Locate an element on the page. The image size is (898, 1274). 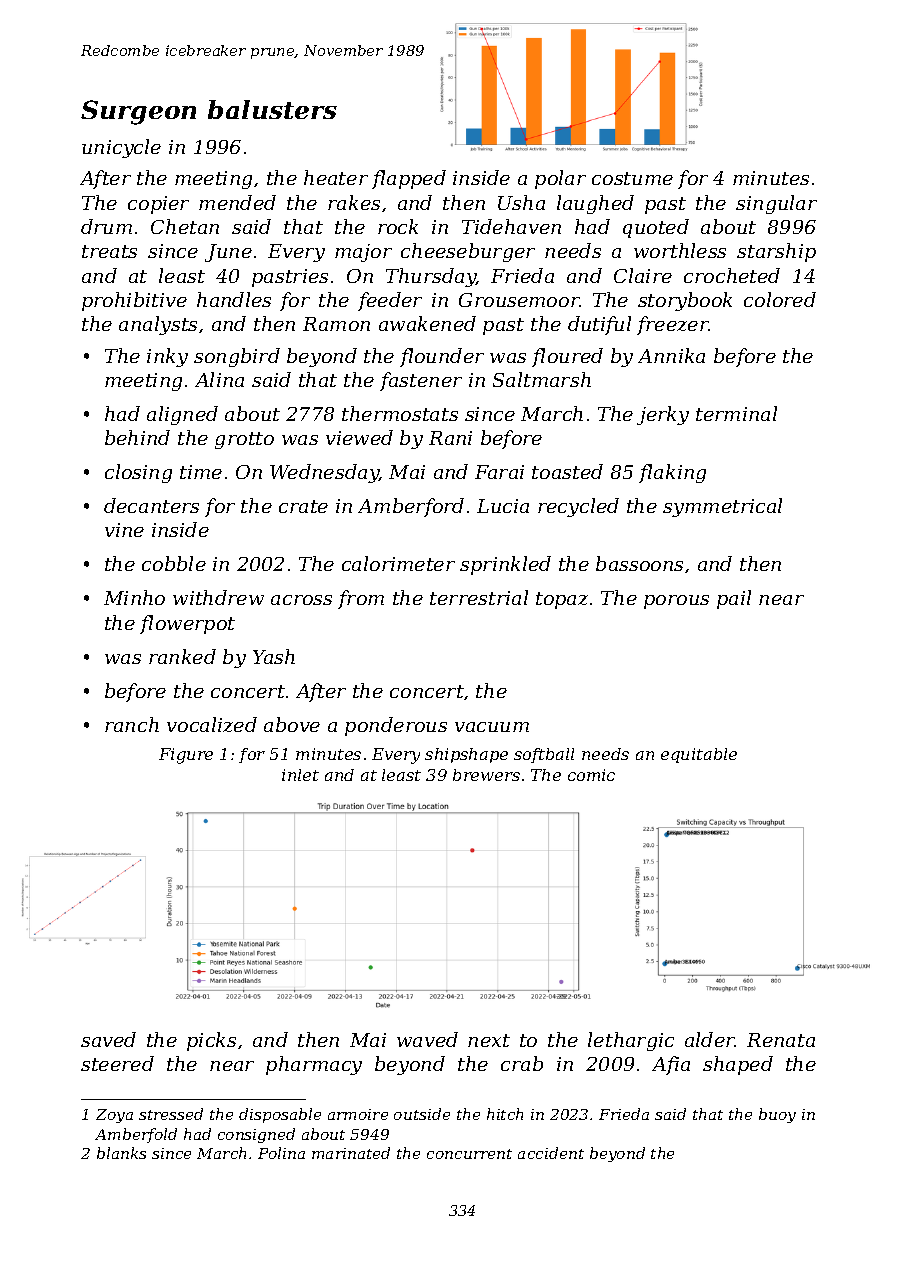
Annika is located at coordinates (671, 355).
